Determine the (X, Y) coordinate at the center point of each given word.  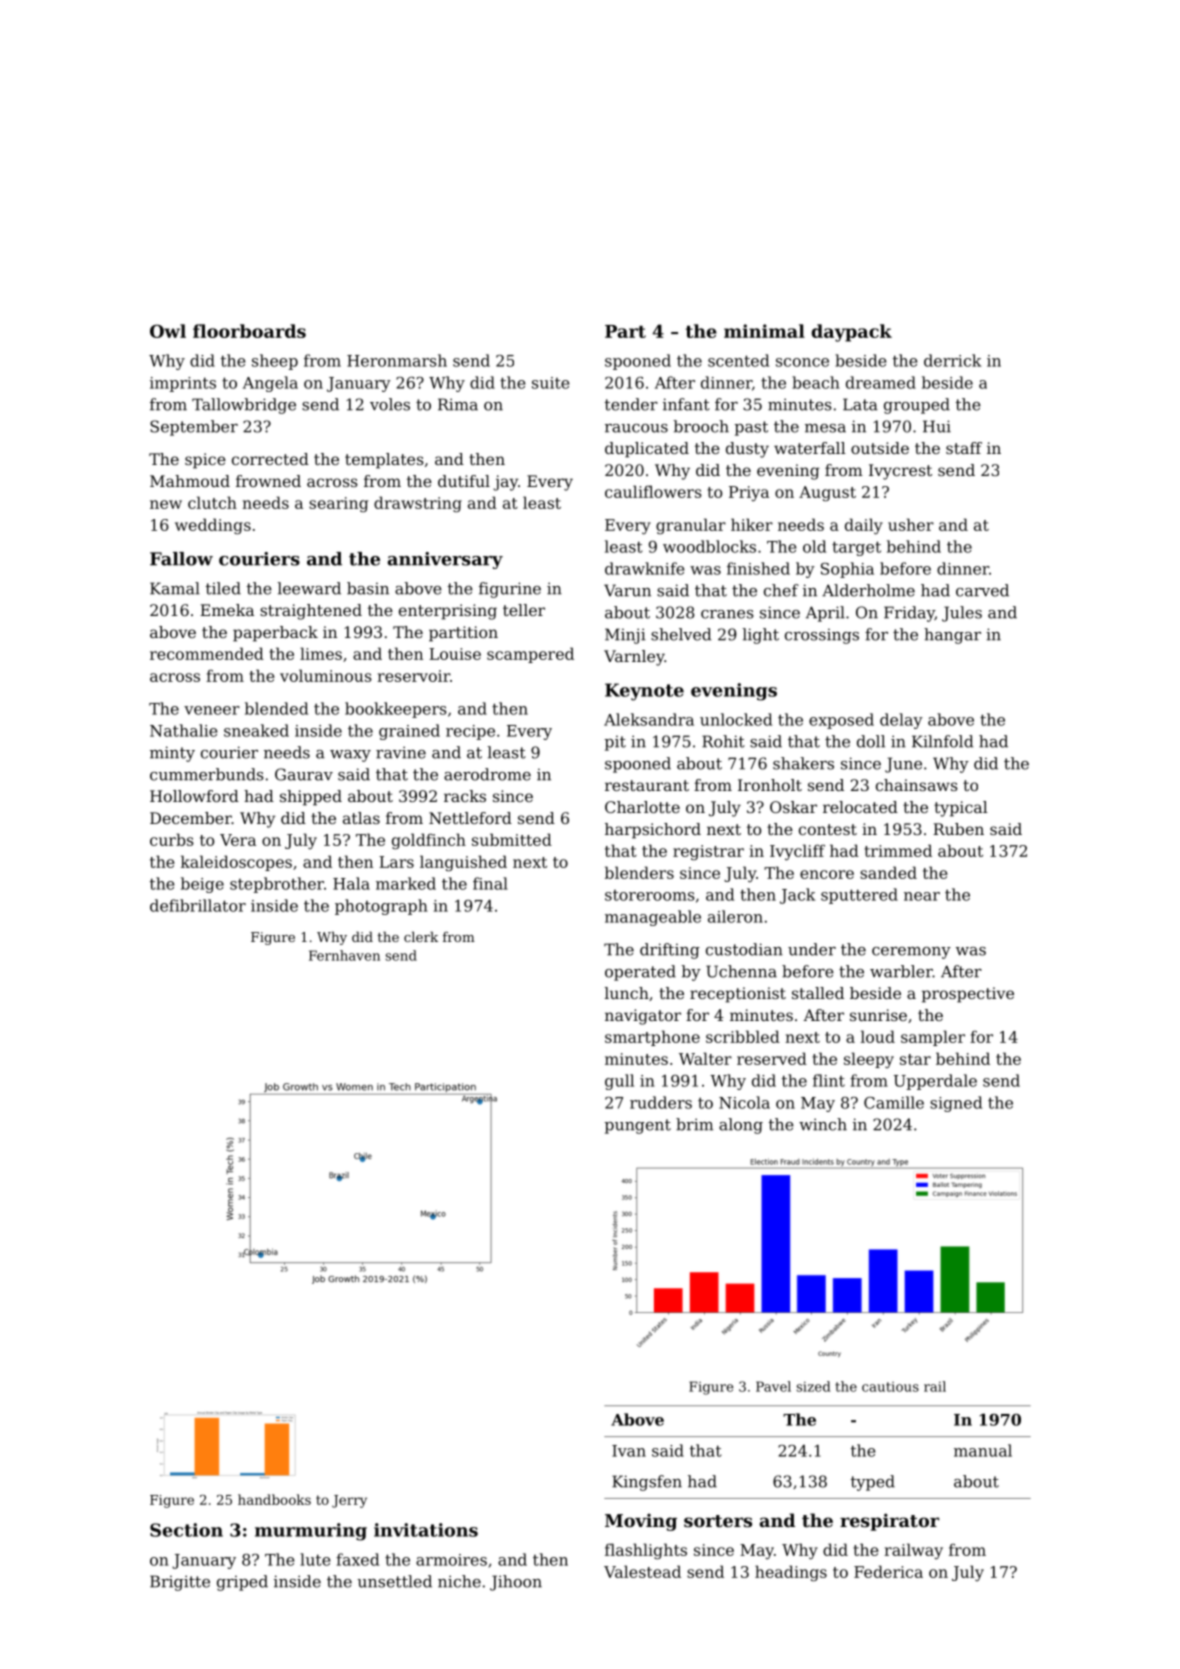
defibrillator (198, 905)
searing (338, 504)
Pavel (773, 1386)
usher (911, 524)
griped (242, 1583)
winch (823, 1124)
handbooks (274, 1499)
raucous (636, 428)
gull (619, 1082)
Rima (458, 404)
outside (880, 448)
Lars (396, 862)
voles (390, 404)
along (741, 1126)
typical (961, 809)
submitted (512, 839)
